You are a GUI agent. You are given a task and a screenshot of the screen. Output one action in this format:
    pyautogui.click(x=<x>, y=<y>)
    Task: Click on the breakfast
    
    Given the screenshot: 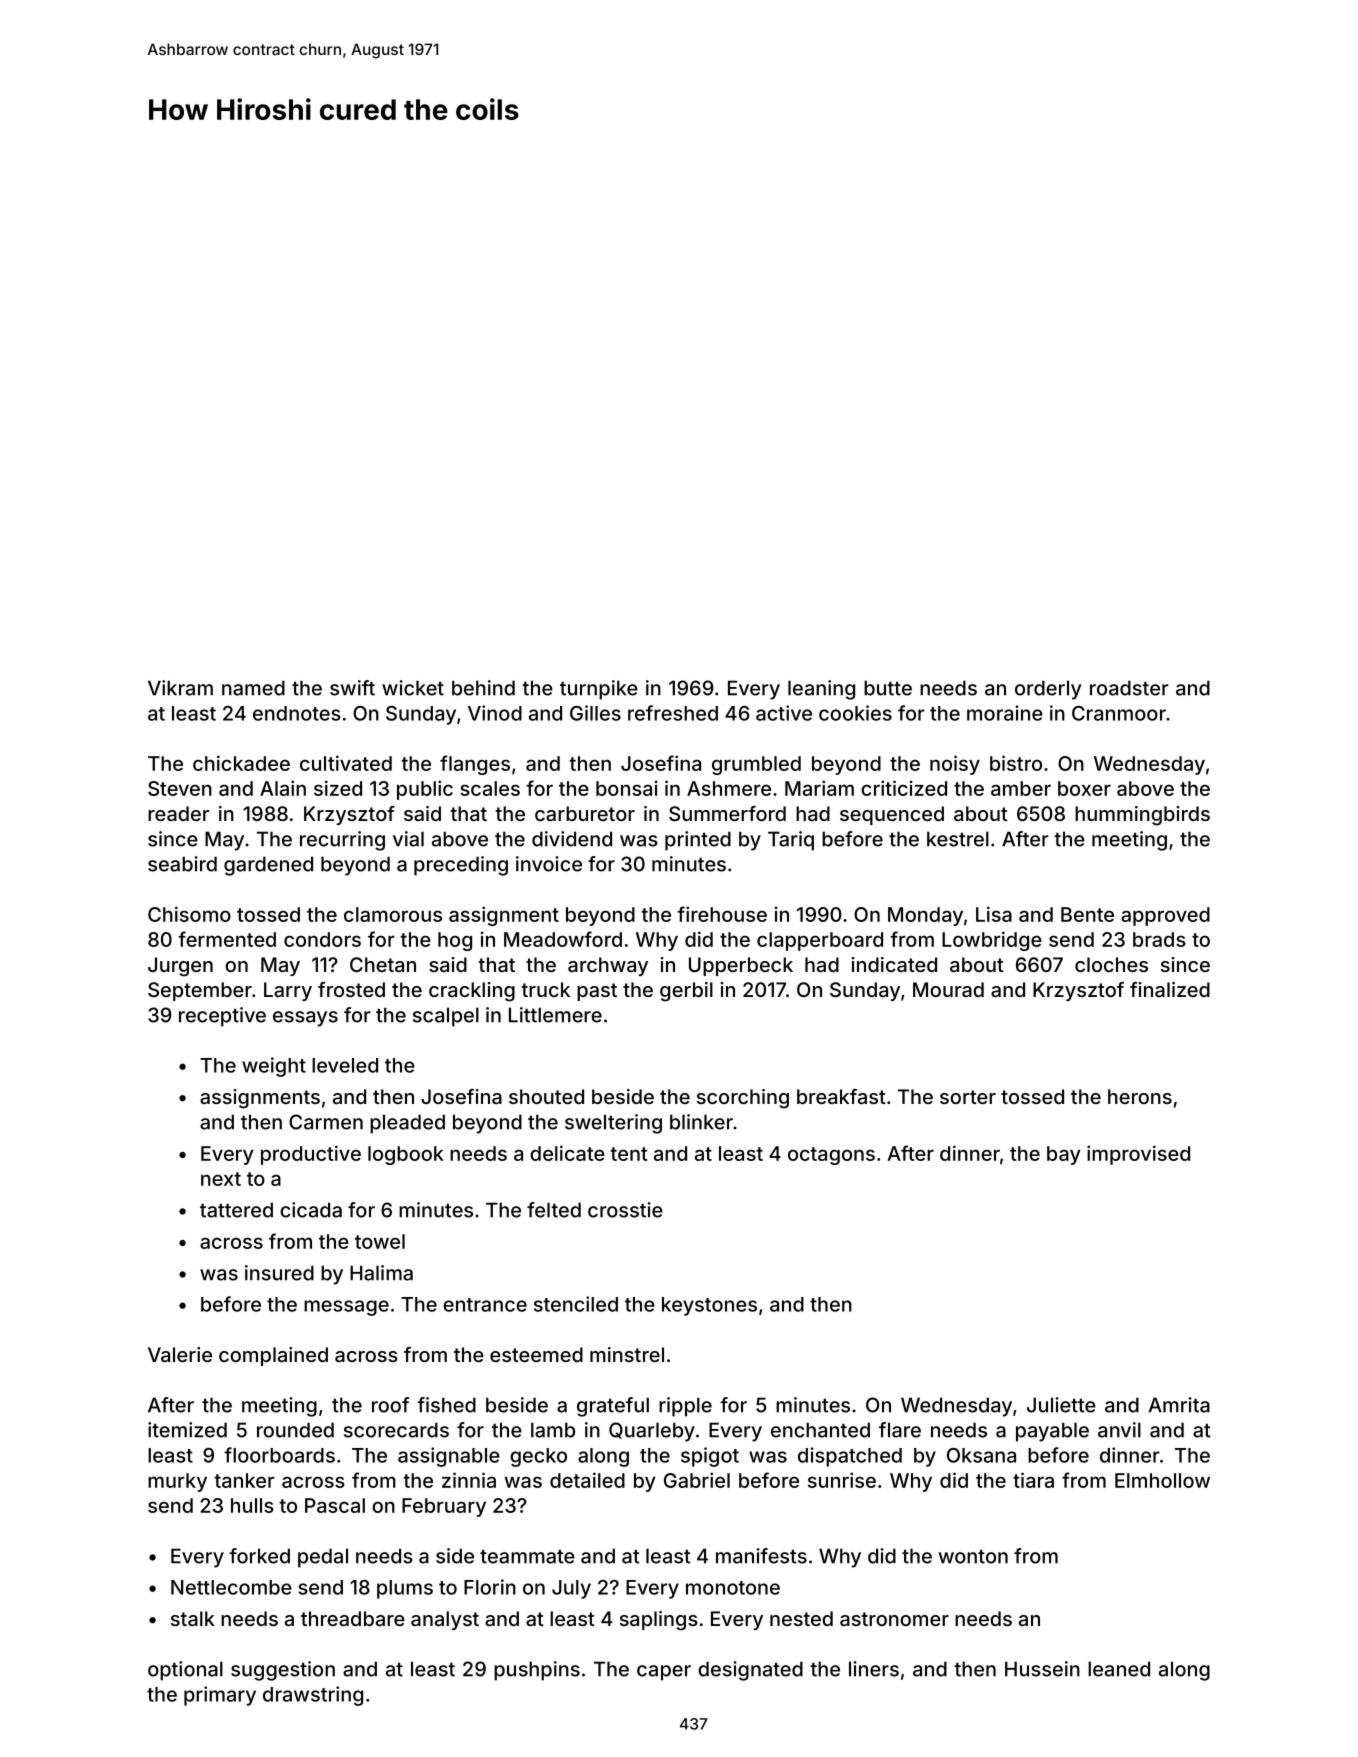 What is the action you would take?
    pyautogui.click(x=841, y=1096)
